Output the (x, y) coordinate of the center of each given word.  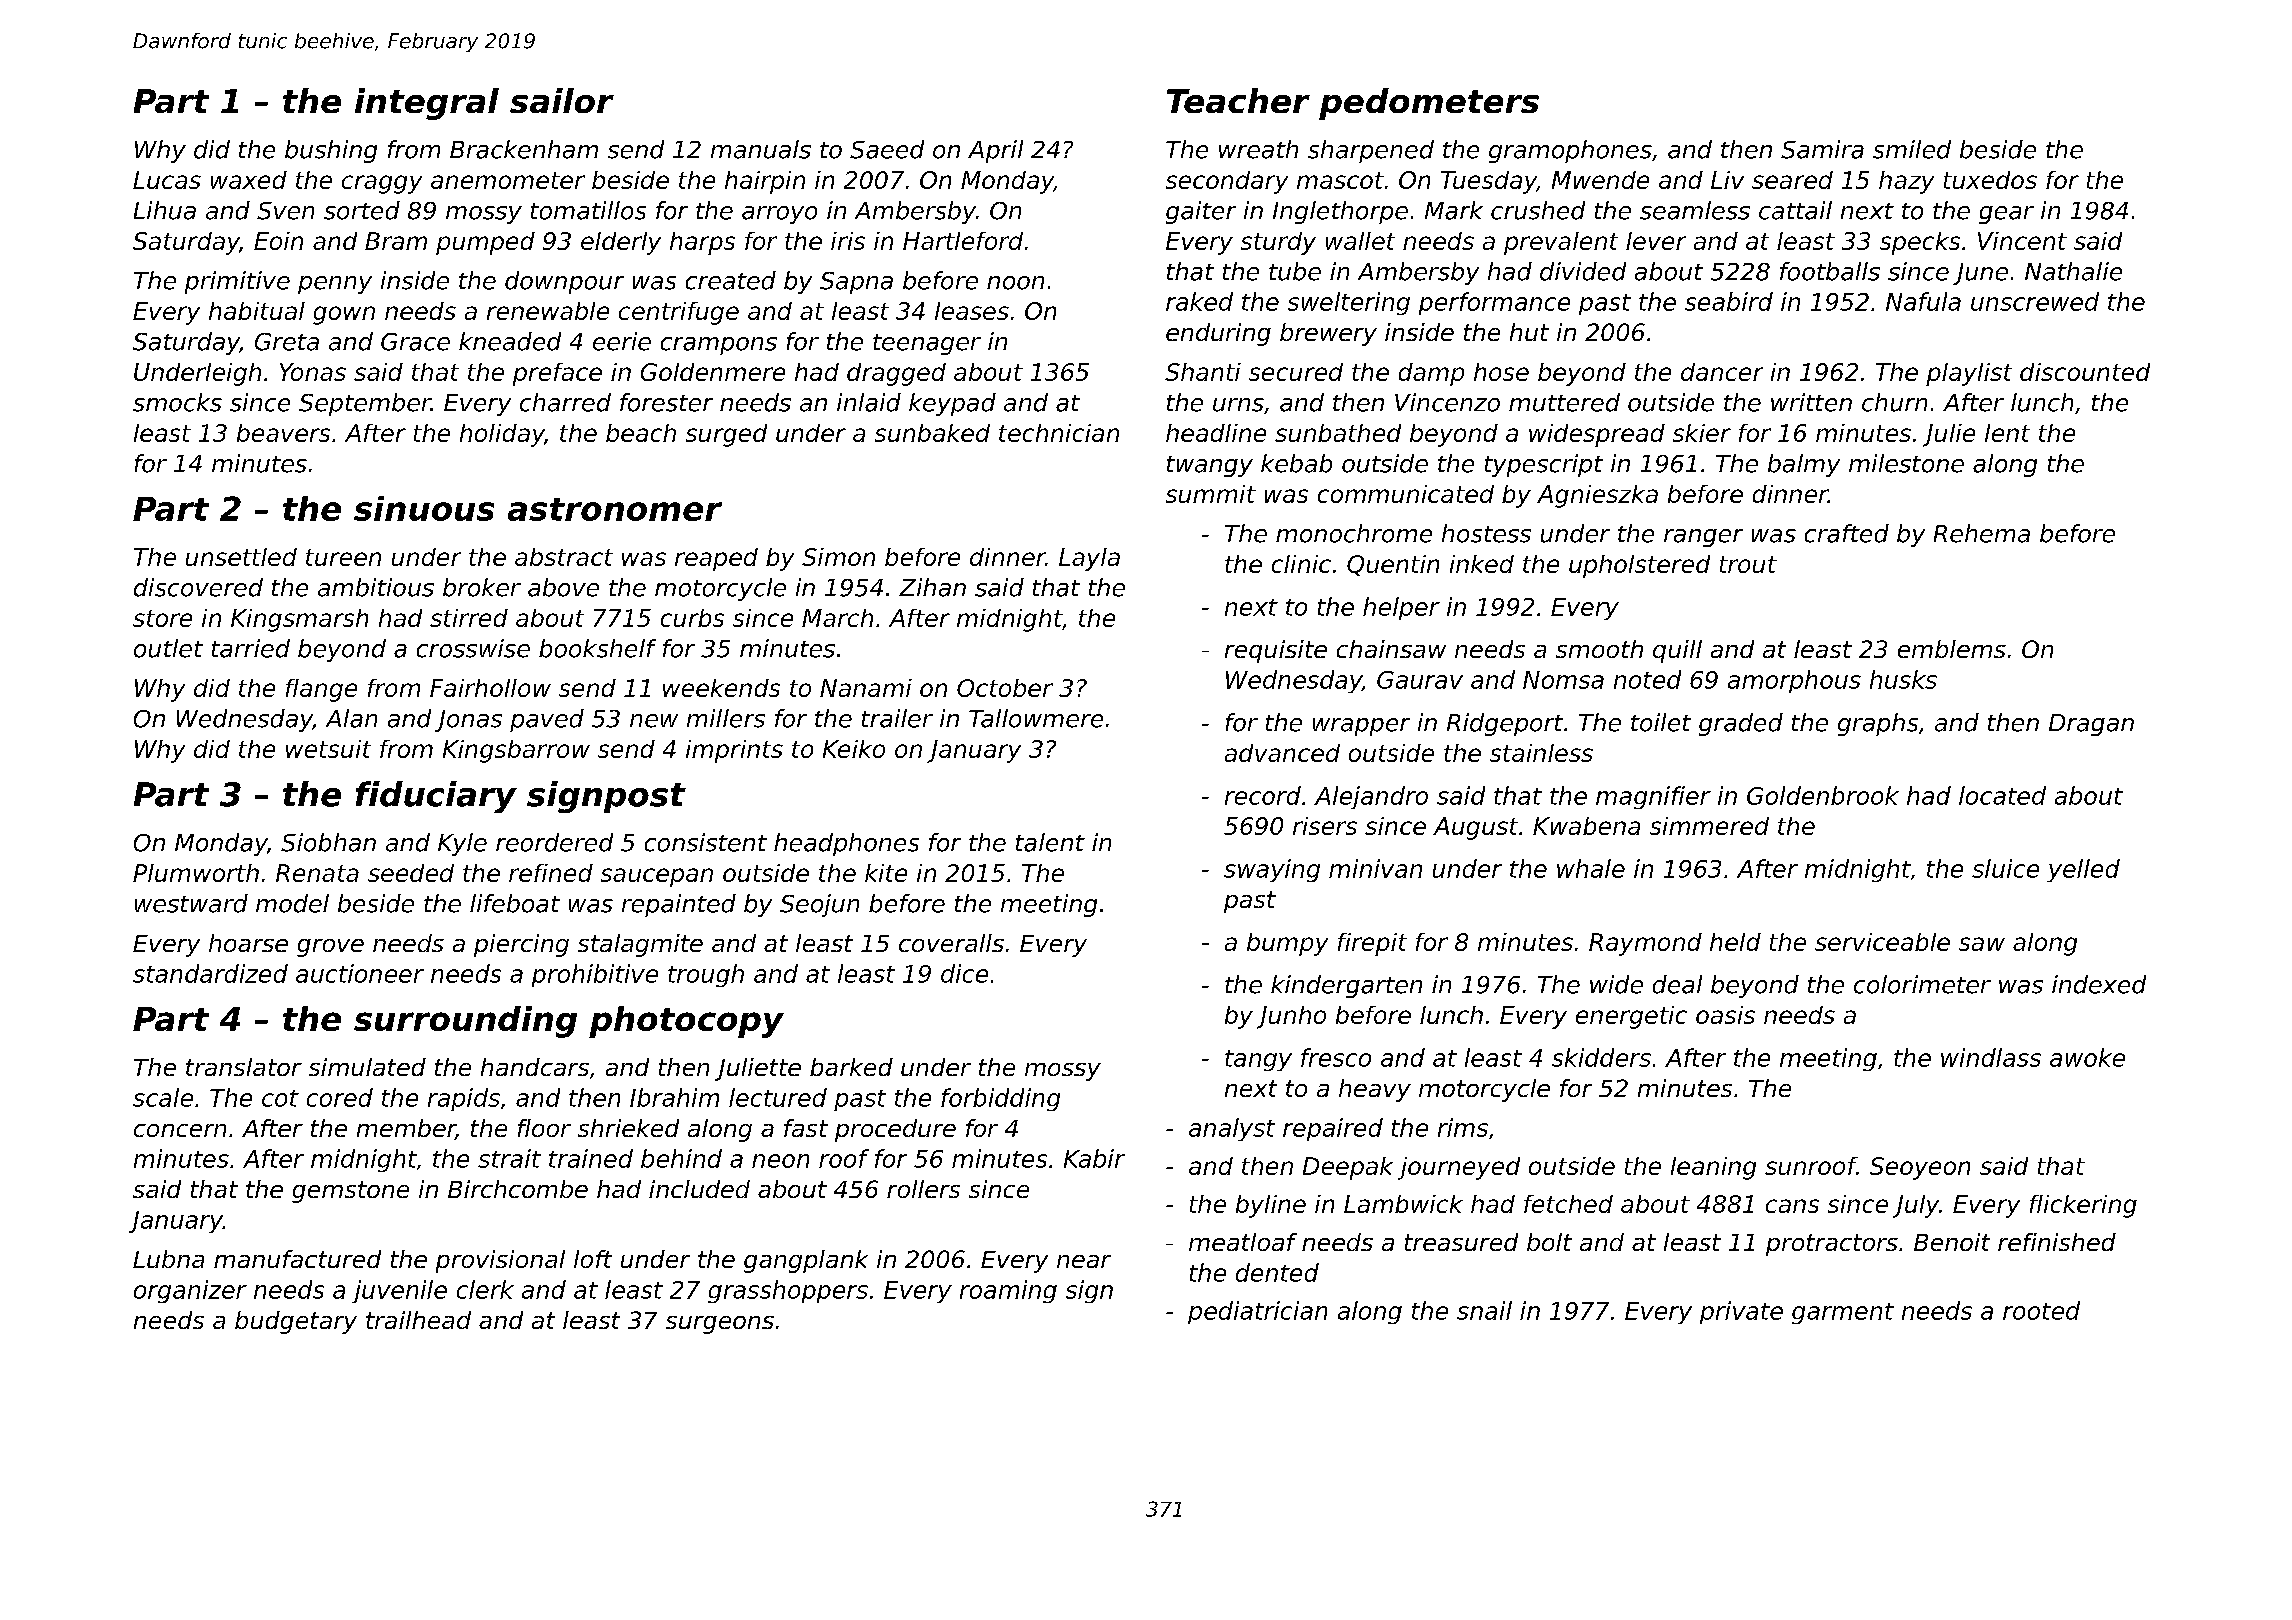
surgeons (720, 1325)
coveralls (951, 943)
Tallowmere (1036, 718)
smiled (1912, 149)
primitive (237, 282)
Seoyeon (1920, 1168)
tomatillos (588, 210)
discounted (2085, 372)
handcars (535, 1067)
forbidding (1000, 1099)
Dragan (2091, 725)
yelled (2083, 870)
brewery (1328, 334)
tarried (251, 648)
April (995, 151)
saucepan (657, 877)
